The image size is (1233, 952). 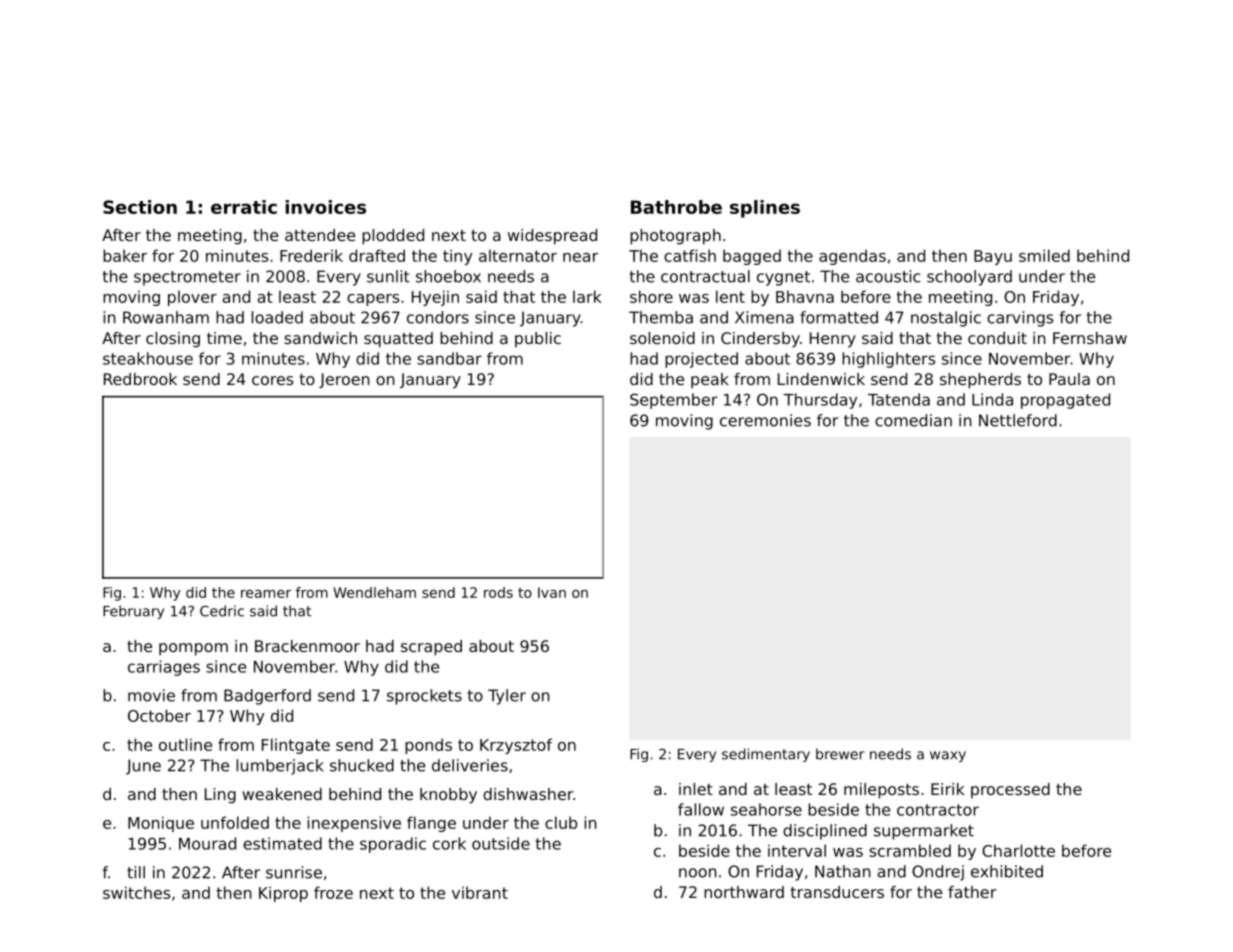 I want to click on Badgerford, so click(x=267, y=697).
